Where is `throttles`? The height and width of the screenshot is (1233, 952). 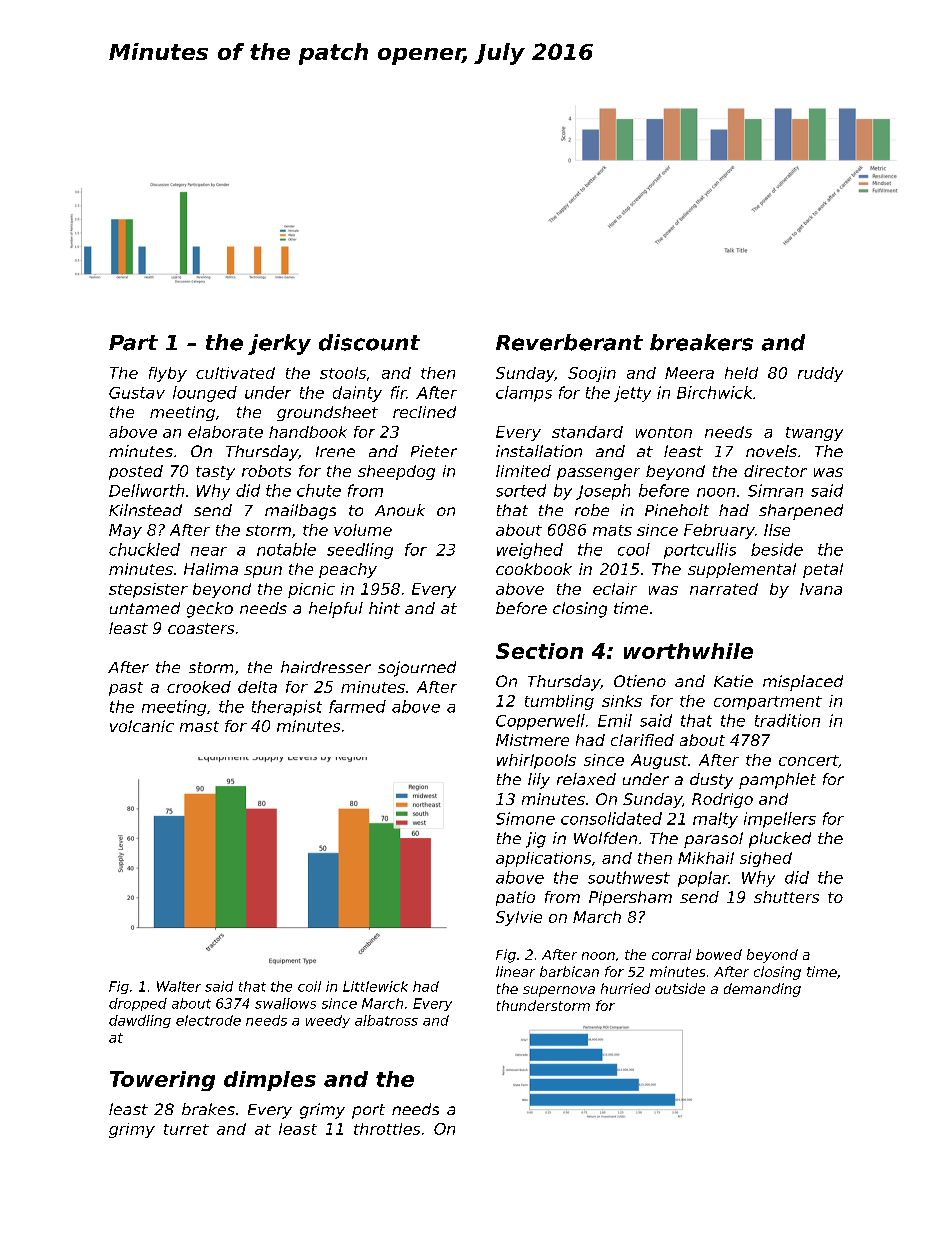
throttles is located at coordinates (387, 1129).
